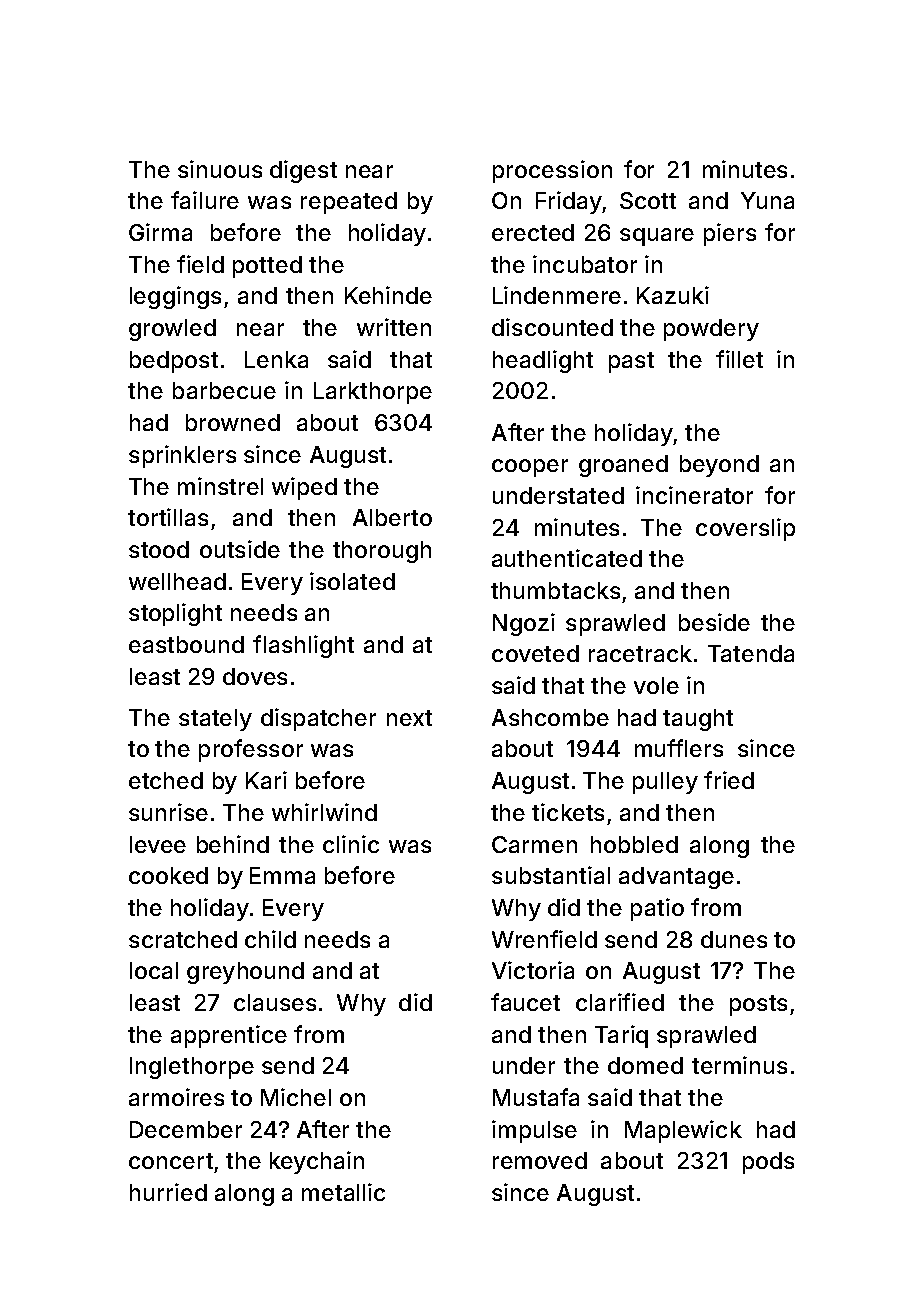 Image resolution: width=924 pixels, height=1311 pixels. Describe the element at coordinates (673, 295) in the document. I see `Kazuki` at that location.
